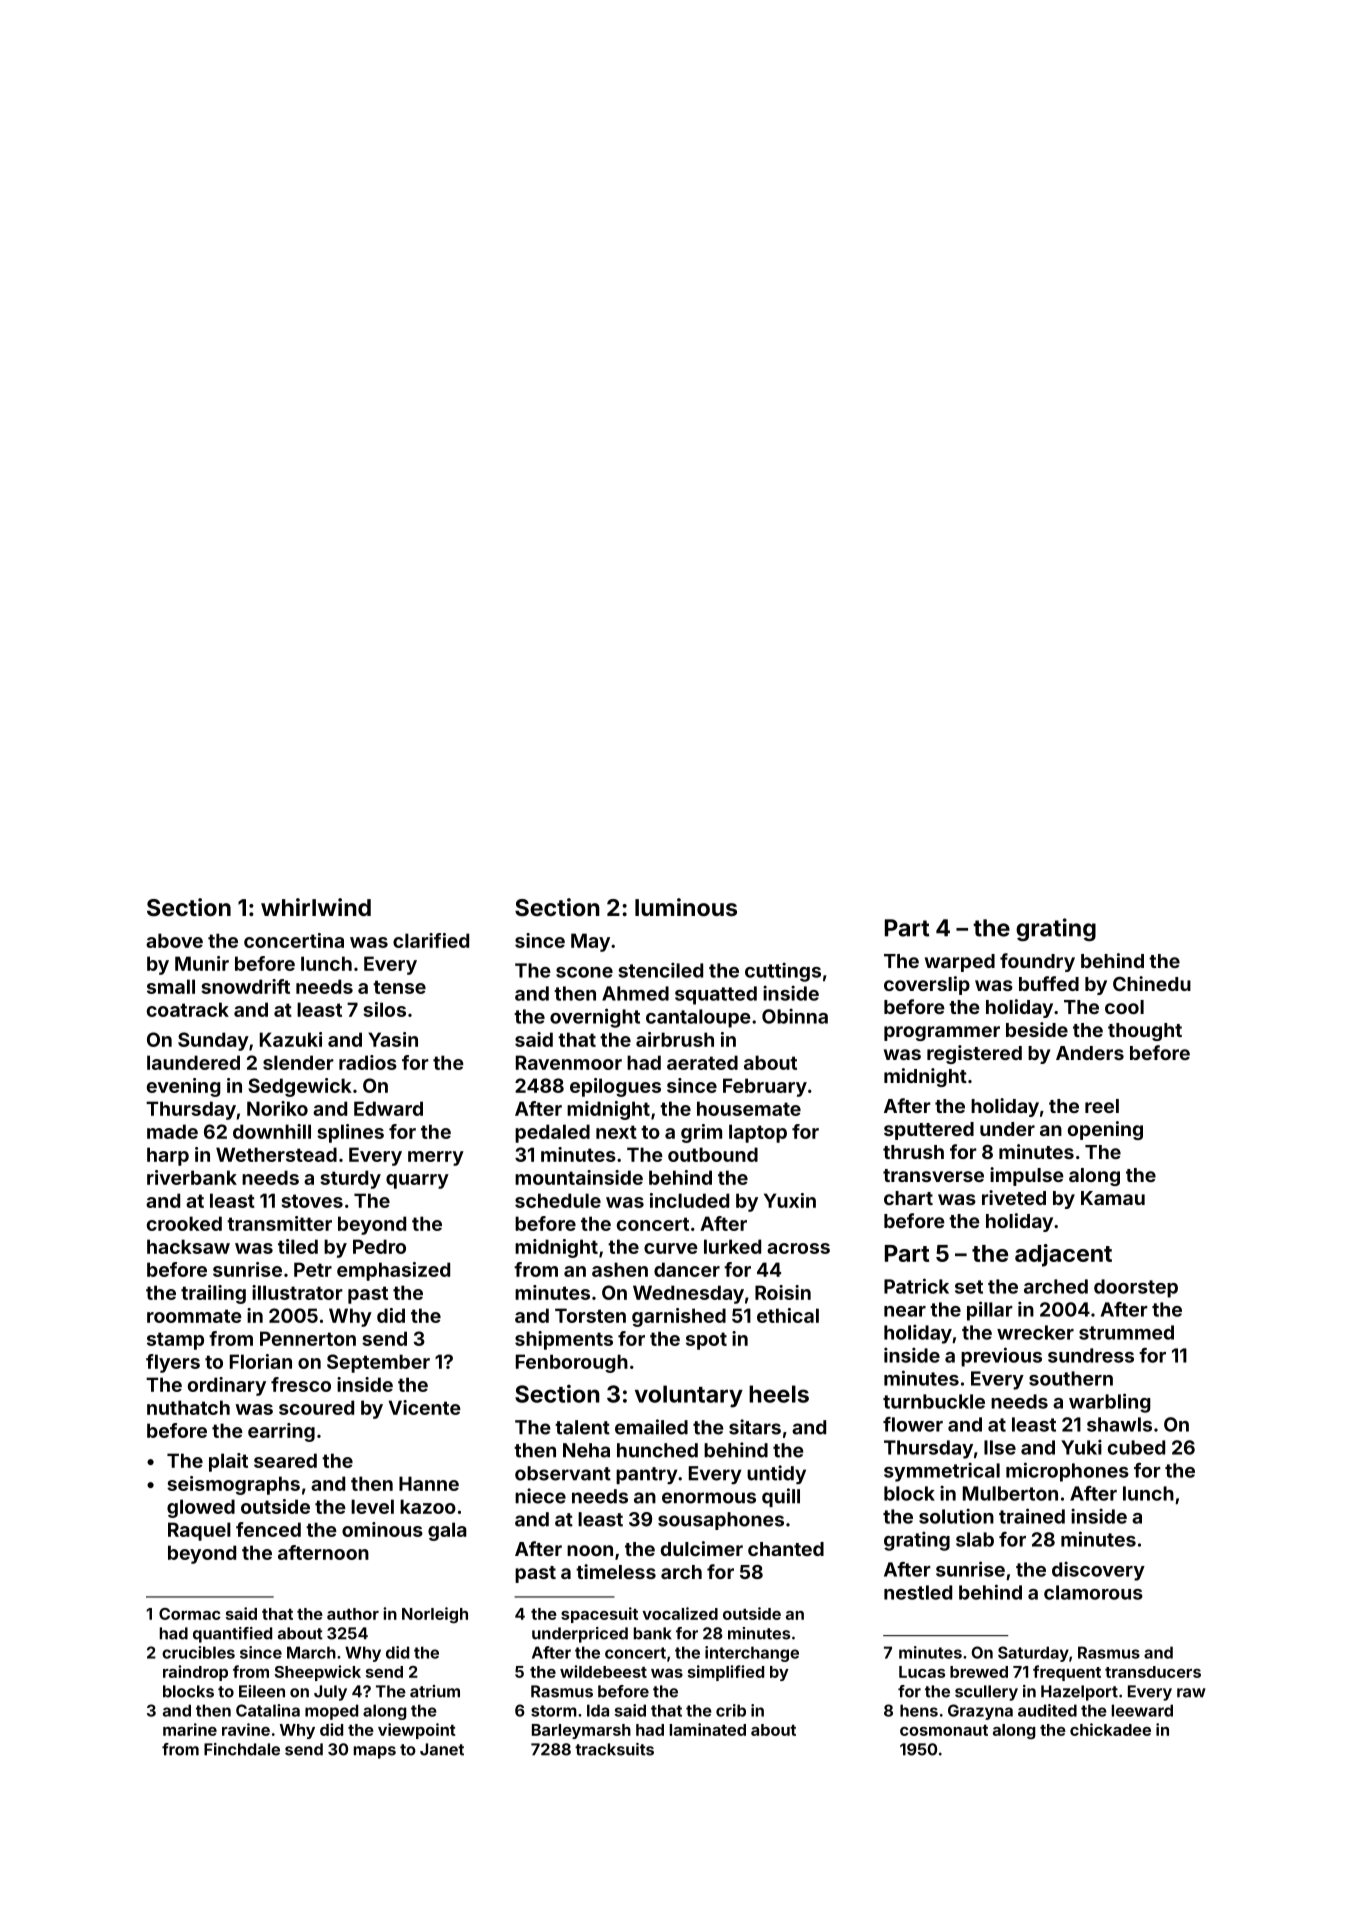 This image has width=1354, height=1915. Describe the element at coordinates (1098, 1571) in the image. I see `discovery` at that location.
